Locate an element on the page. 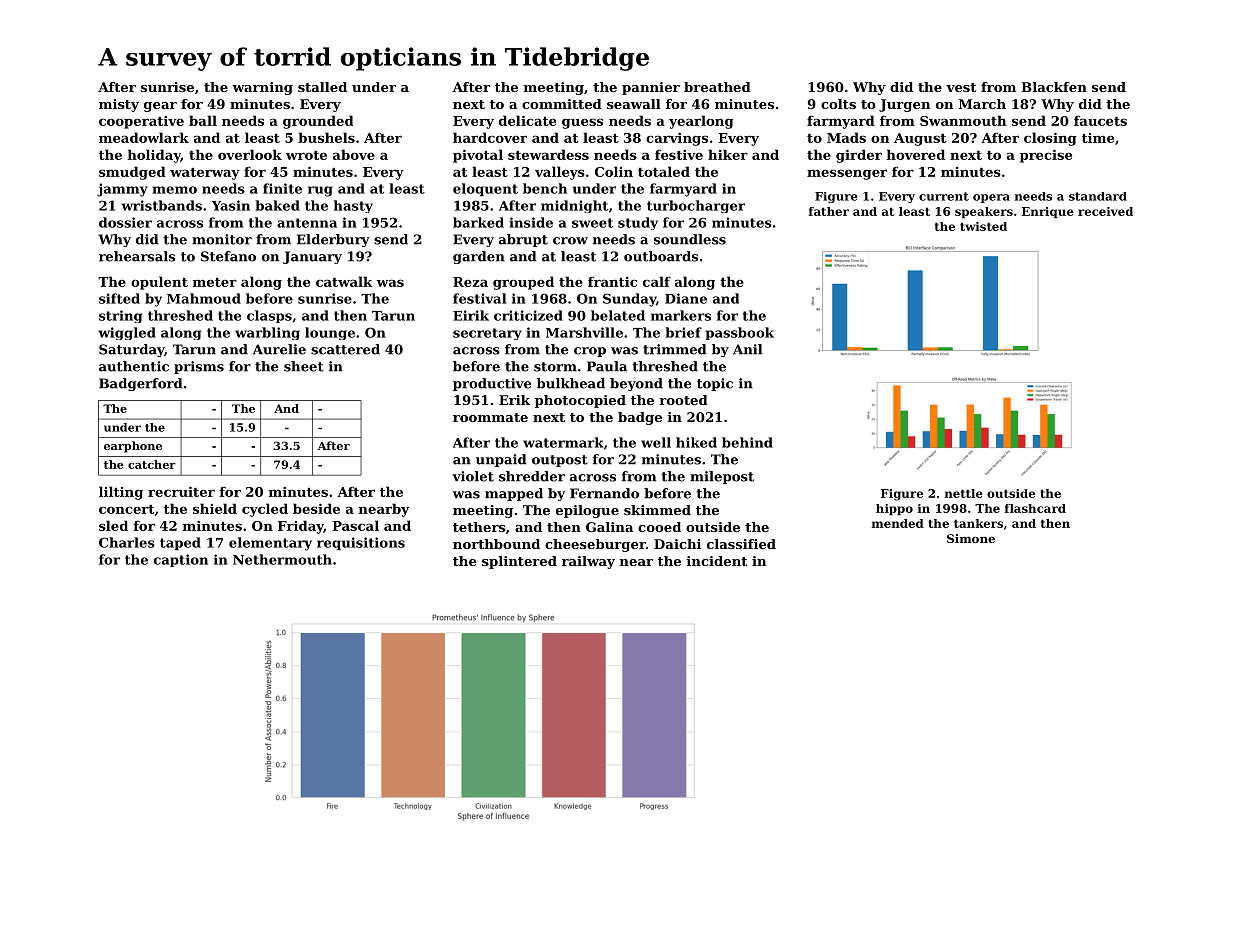 The width and height of the image is (1233, 952). festival is located at coordinates (479, 298).
